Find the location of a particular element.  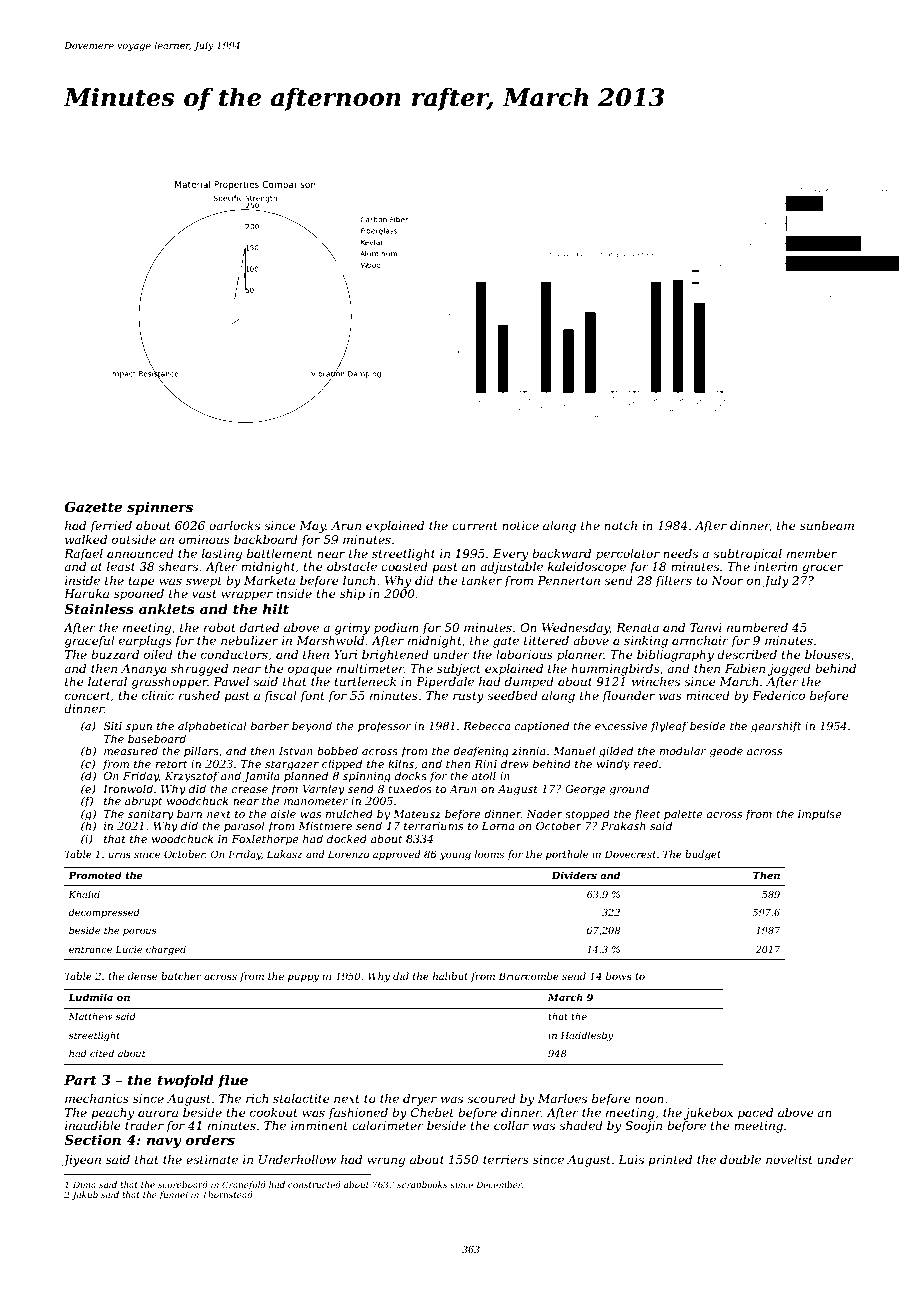

Matthew is located at coordinates (91, 1016).
